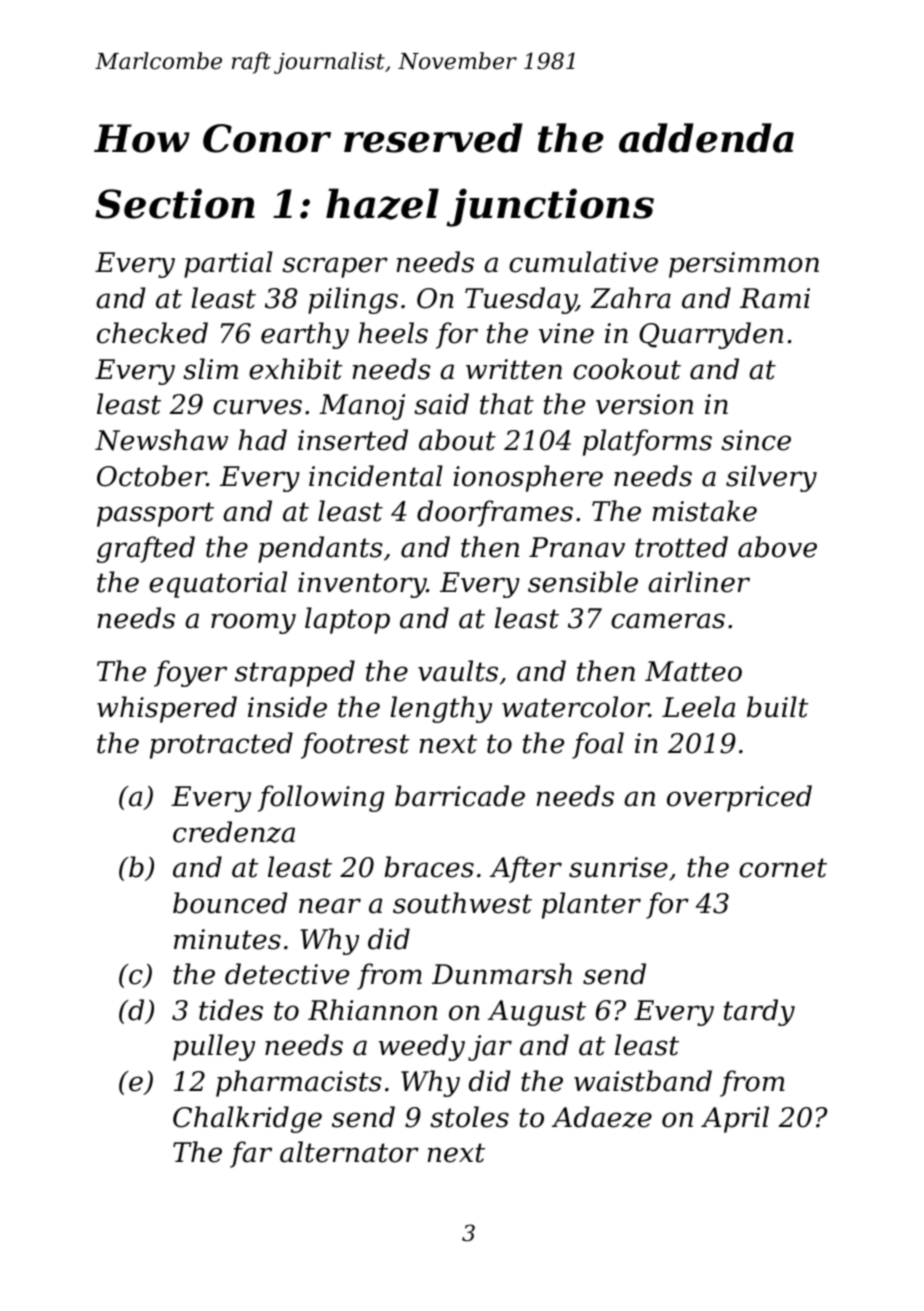  I want to click on Rhiannon, so click(372, 1010).
